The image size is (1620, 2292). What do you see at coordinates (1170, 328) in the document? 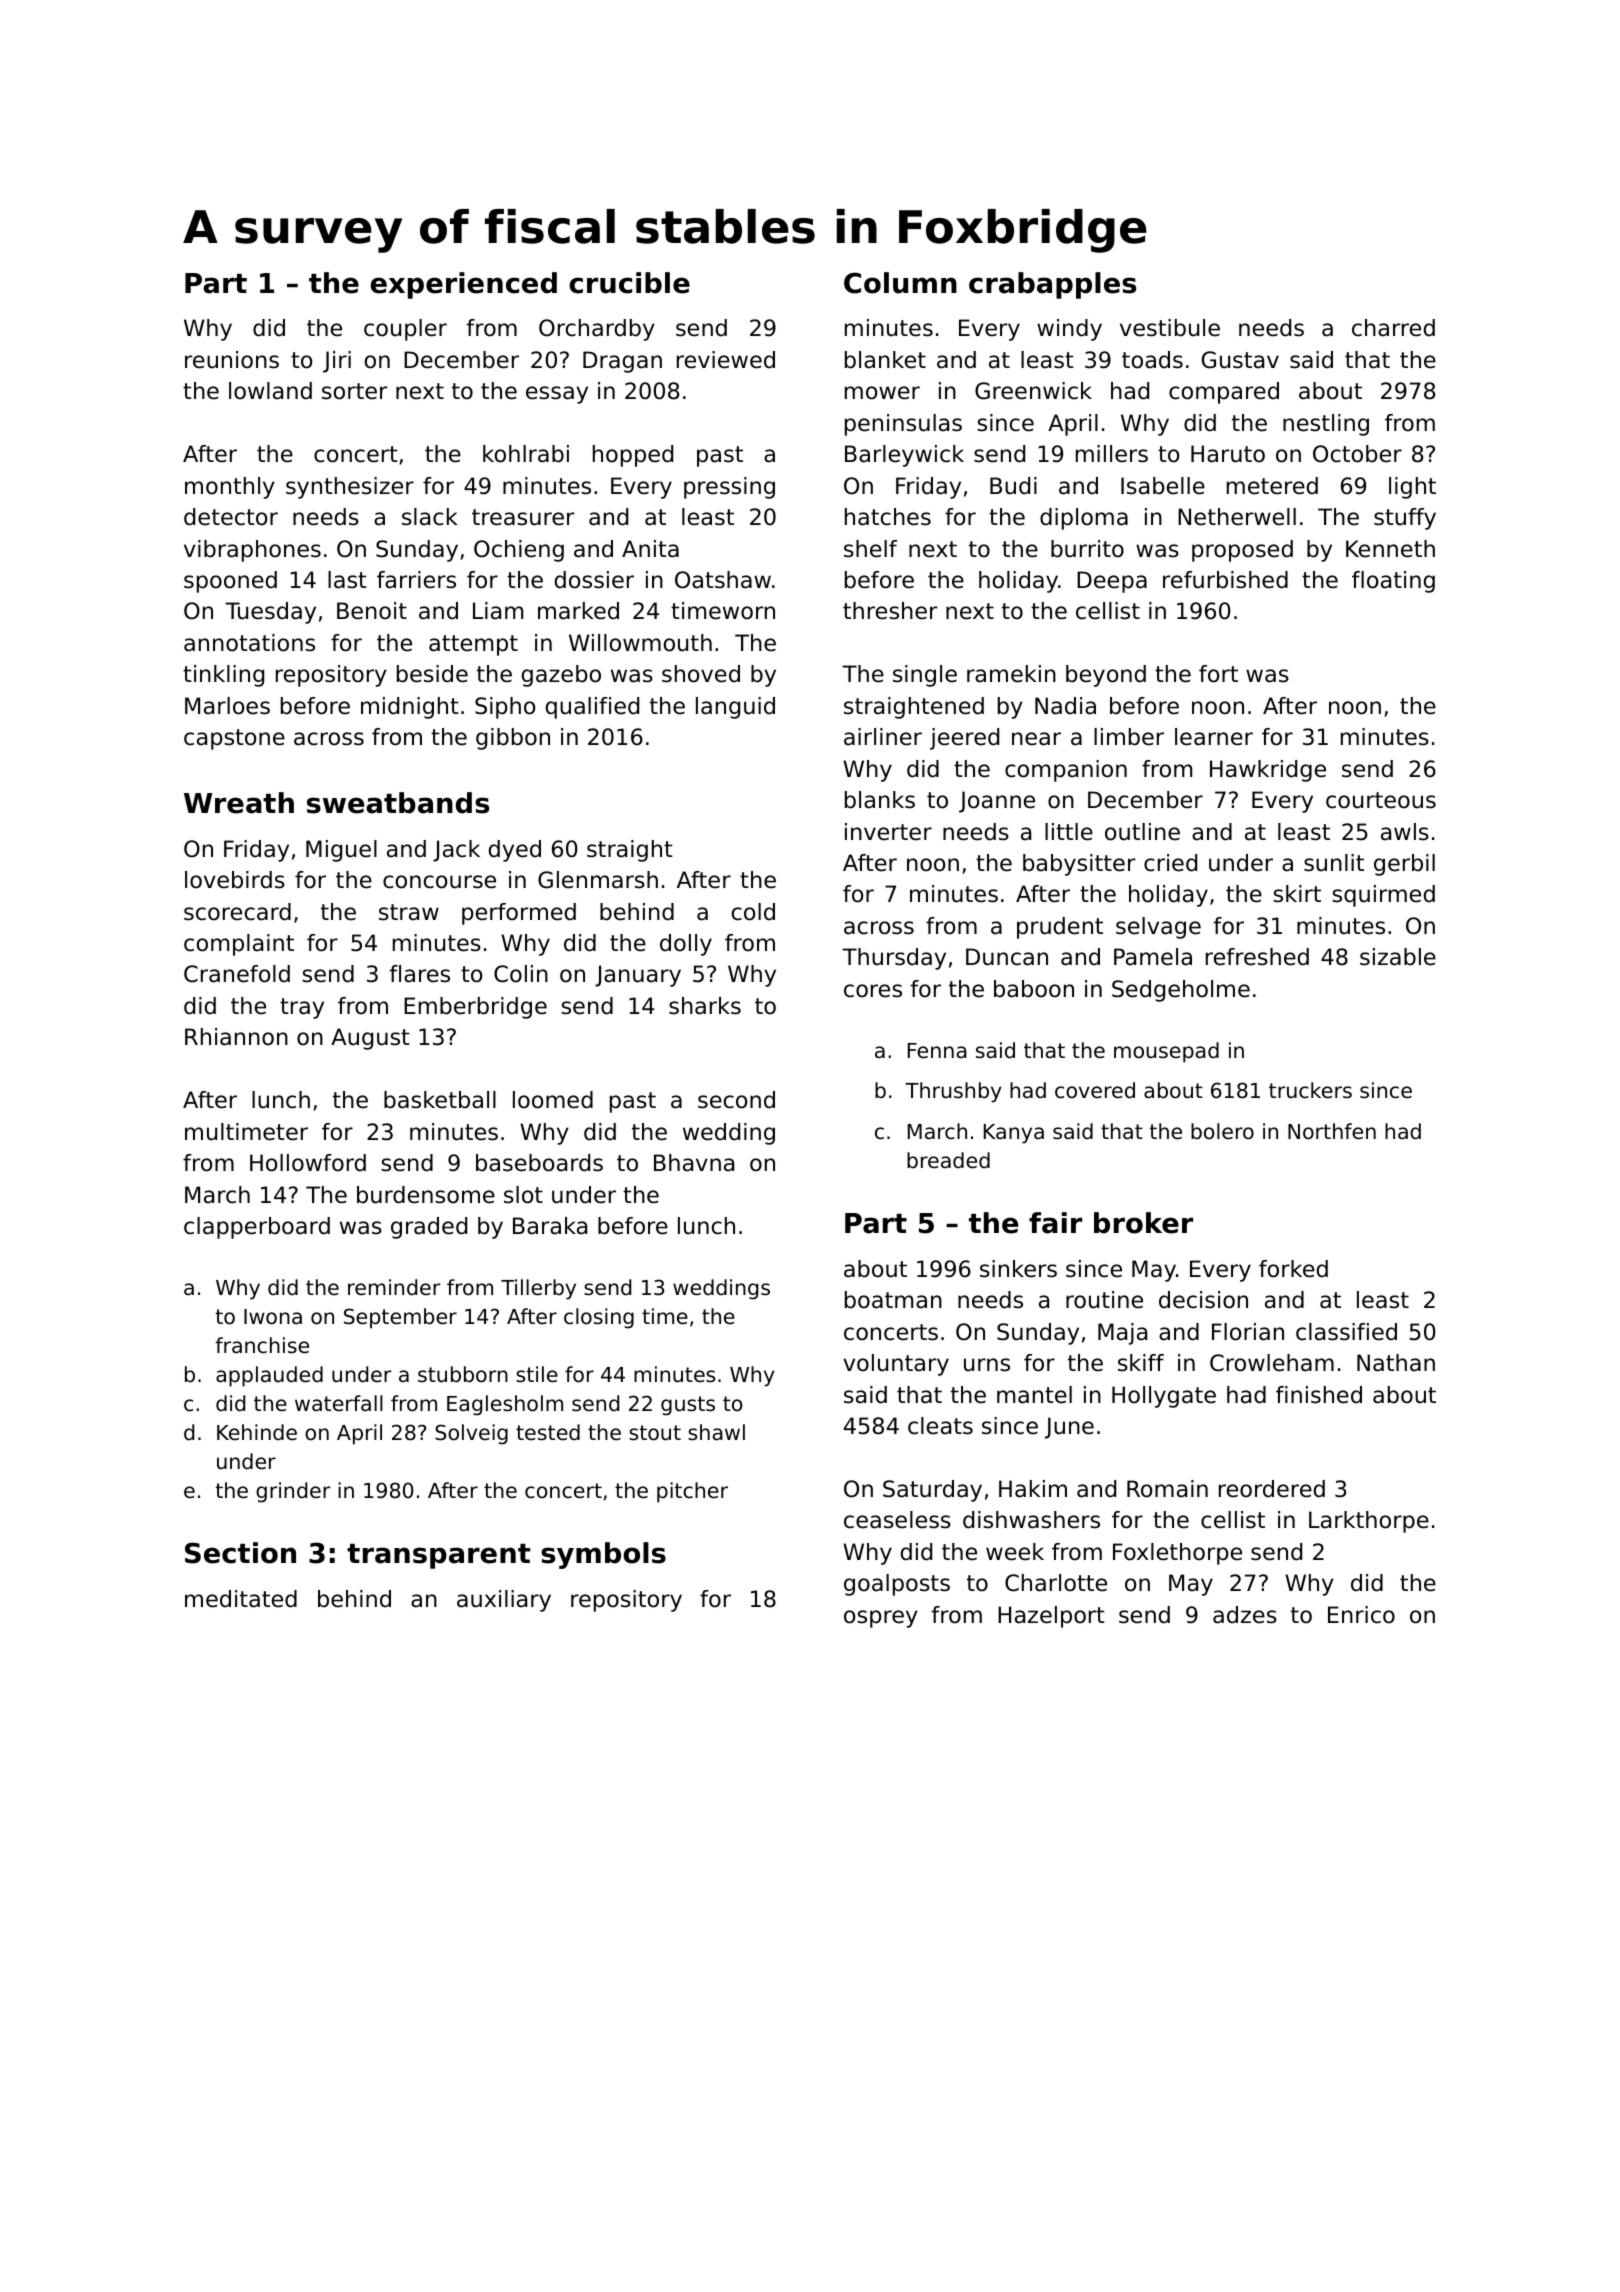
I see `vestibule` at bounding box center [1170, 328].
